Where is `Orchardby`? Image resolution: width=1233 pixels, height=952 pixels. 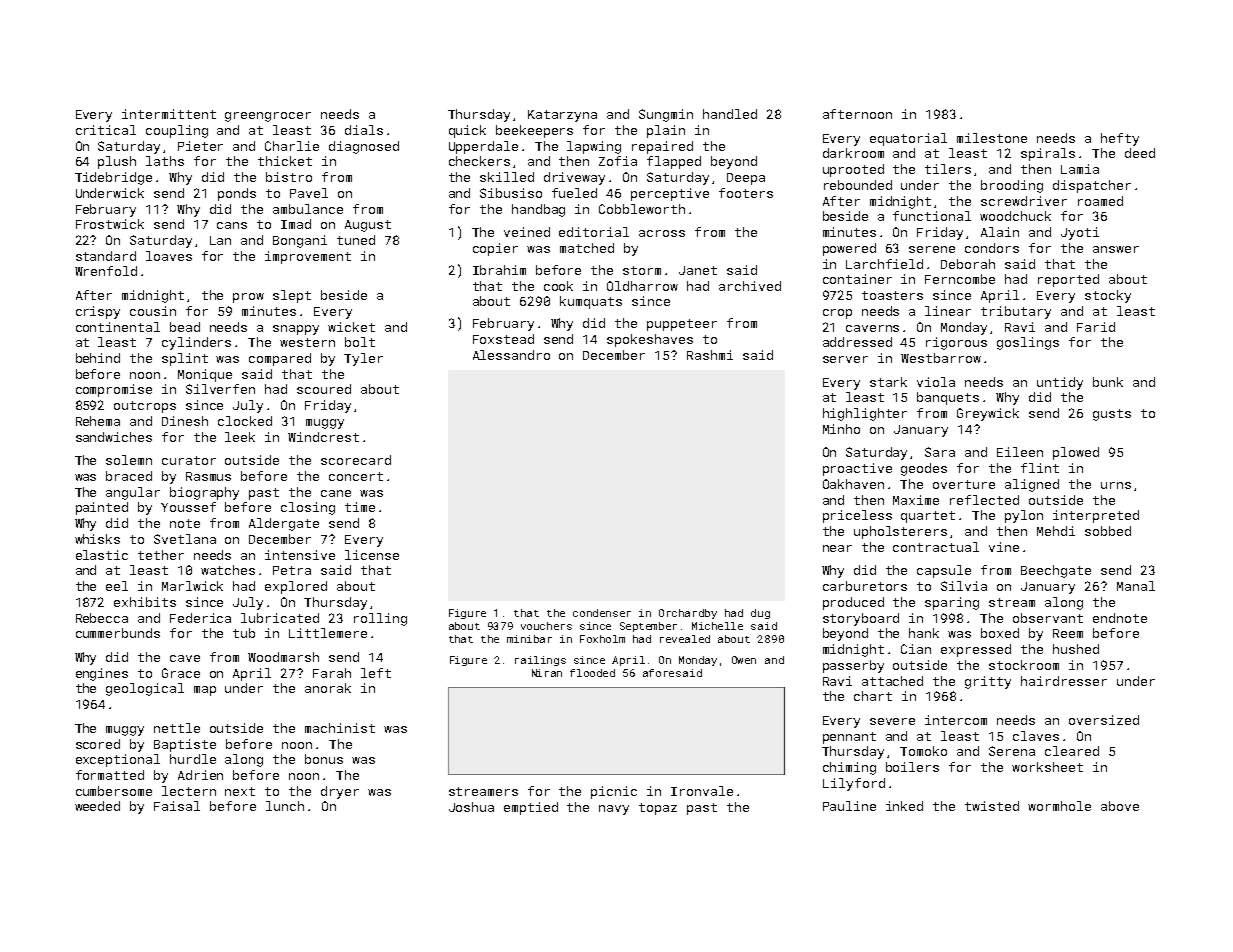 Orchardby is located at coordinates (688, 614).
